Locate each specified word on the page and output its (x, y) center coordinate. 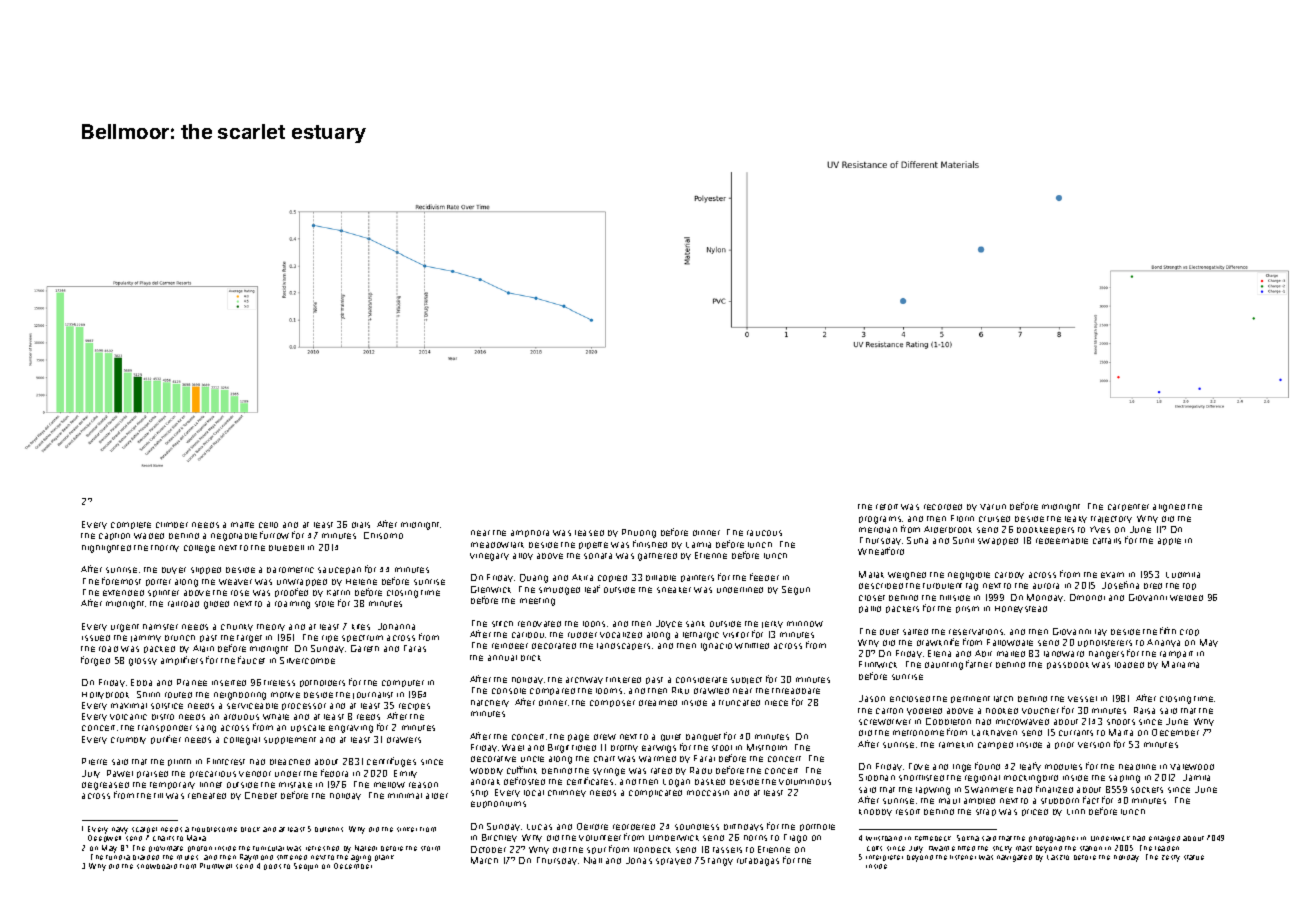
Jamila (1196, 777)
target (249, 639)
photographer (1053, 839)
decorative (493, 759)
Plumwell (216, 866)
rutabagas (758, 862)
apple (1169, 541)
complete (131, 525)
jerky (772, 624)
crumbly (128, 740)
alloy (523, 556)
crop (1189, 632)
